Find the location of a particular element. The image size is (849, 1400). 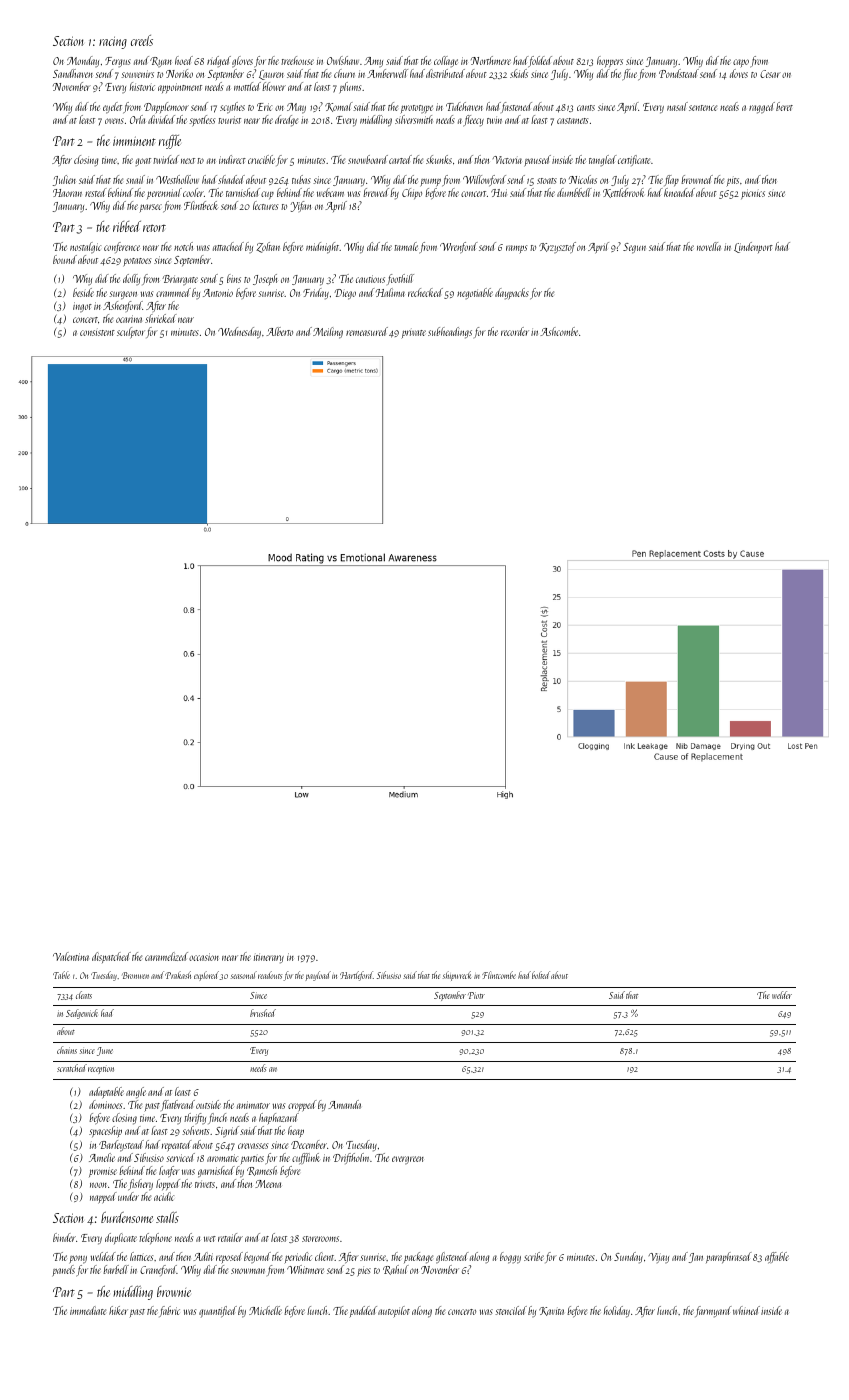

Lindenport is located at coordinates (753, 247).
